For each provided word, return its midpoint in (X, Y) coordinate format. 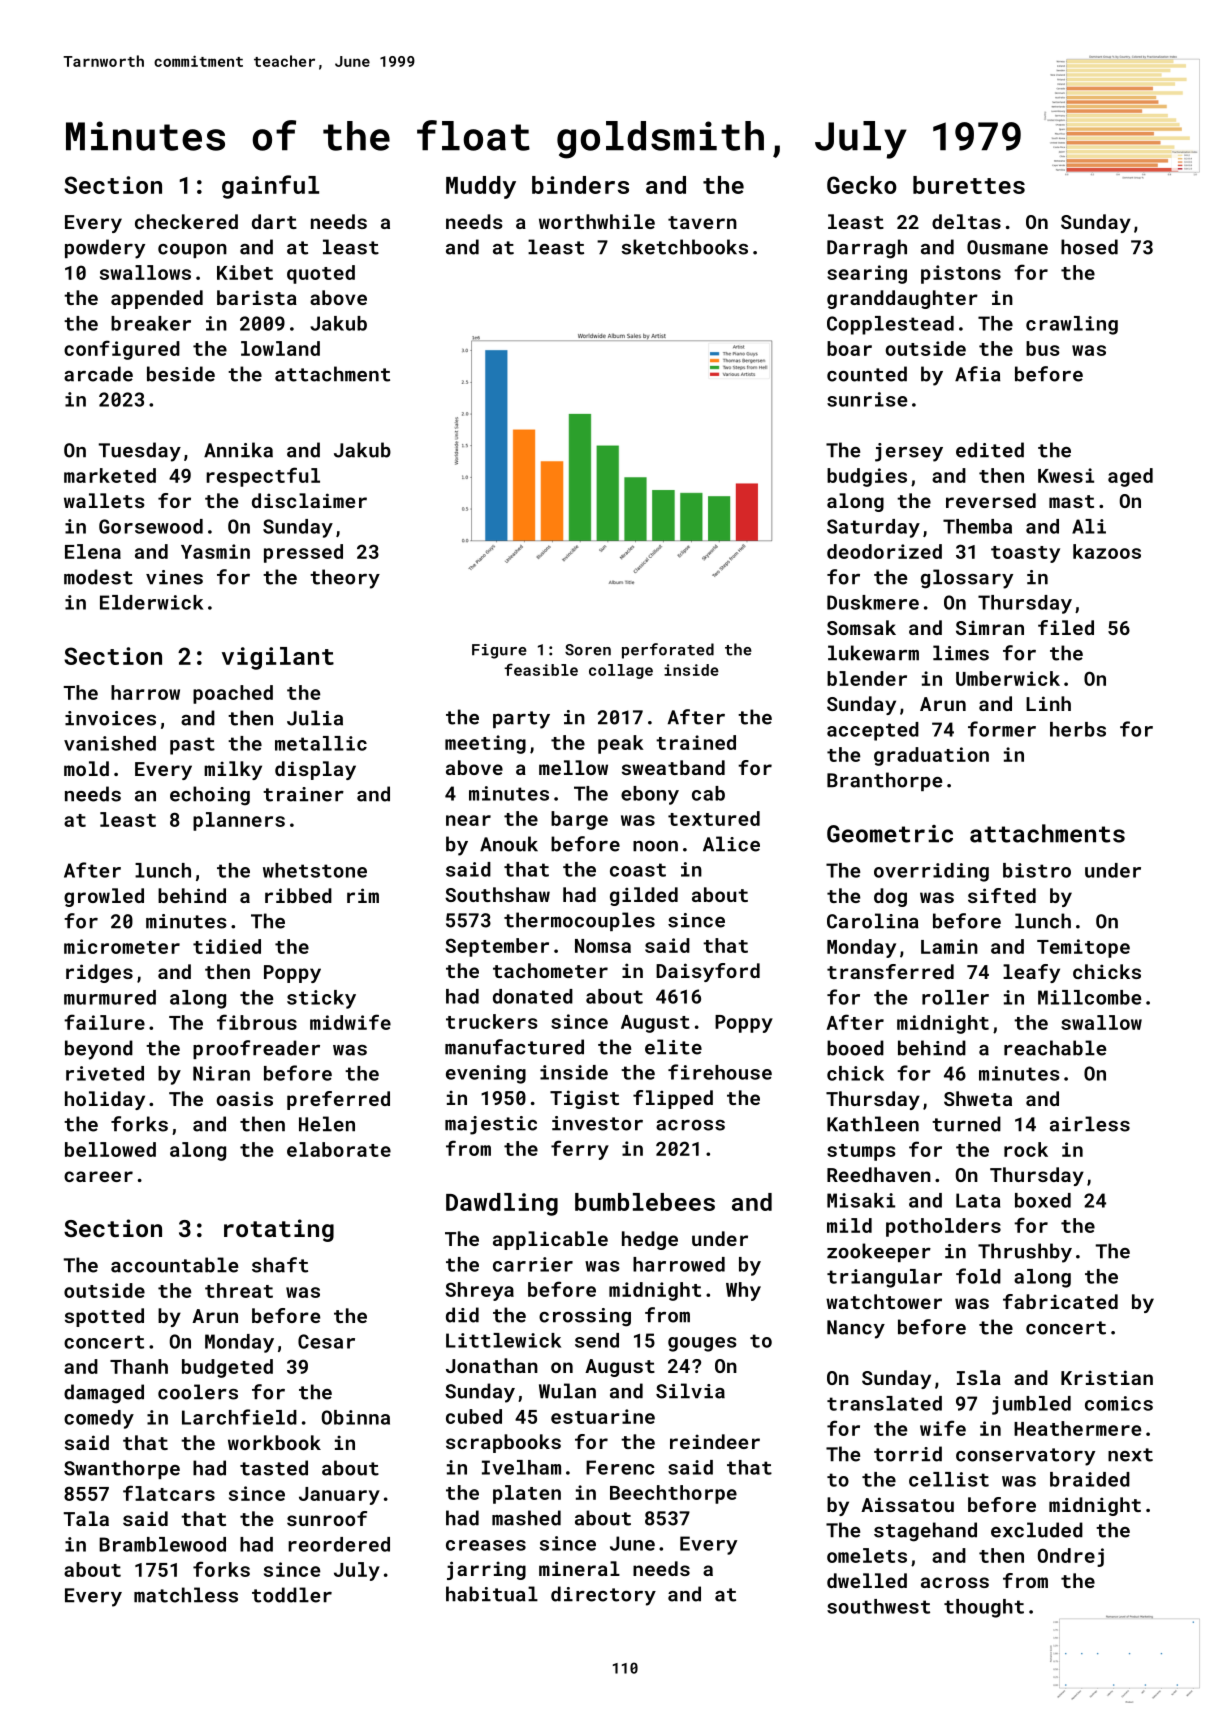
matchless (186, 1595)
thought (984, 1608)
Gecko (862, 185)
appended (157, 299)
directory (603, 1596)
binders (580, 185)
